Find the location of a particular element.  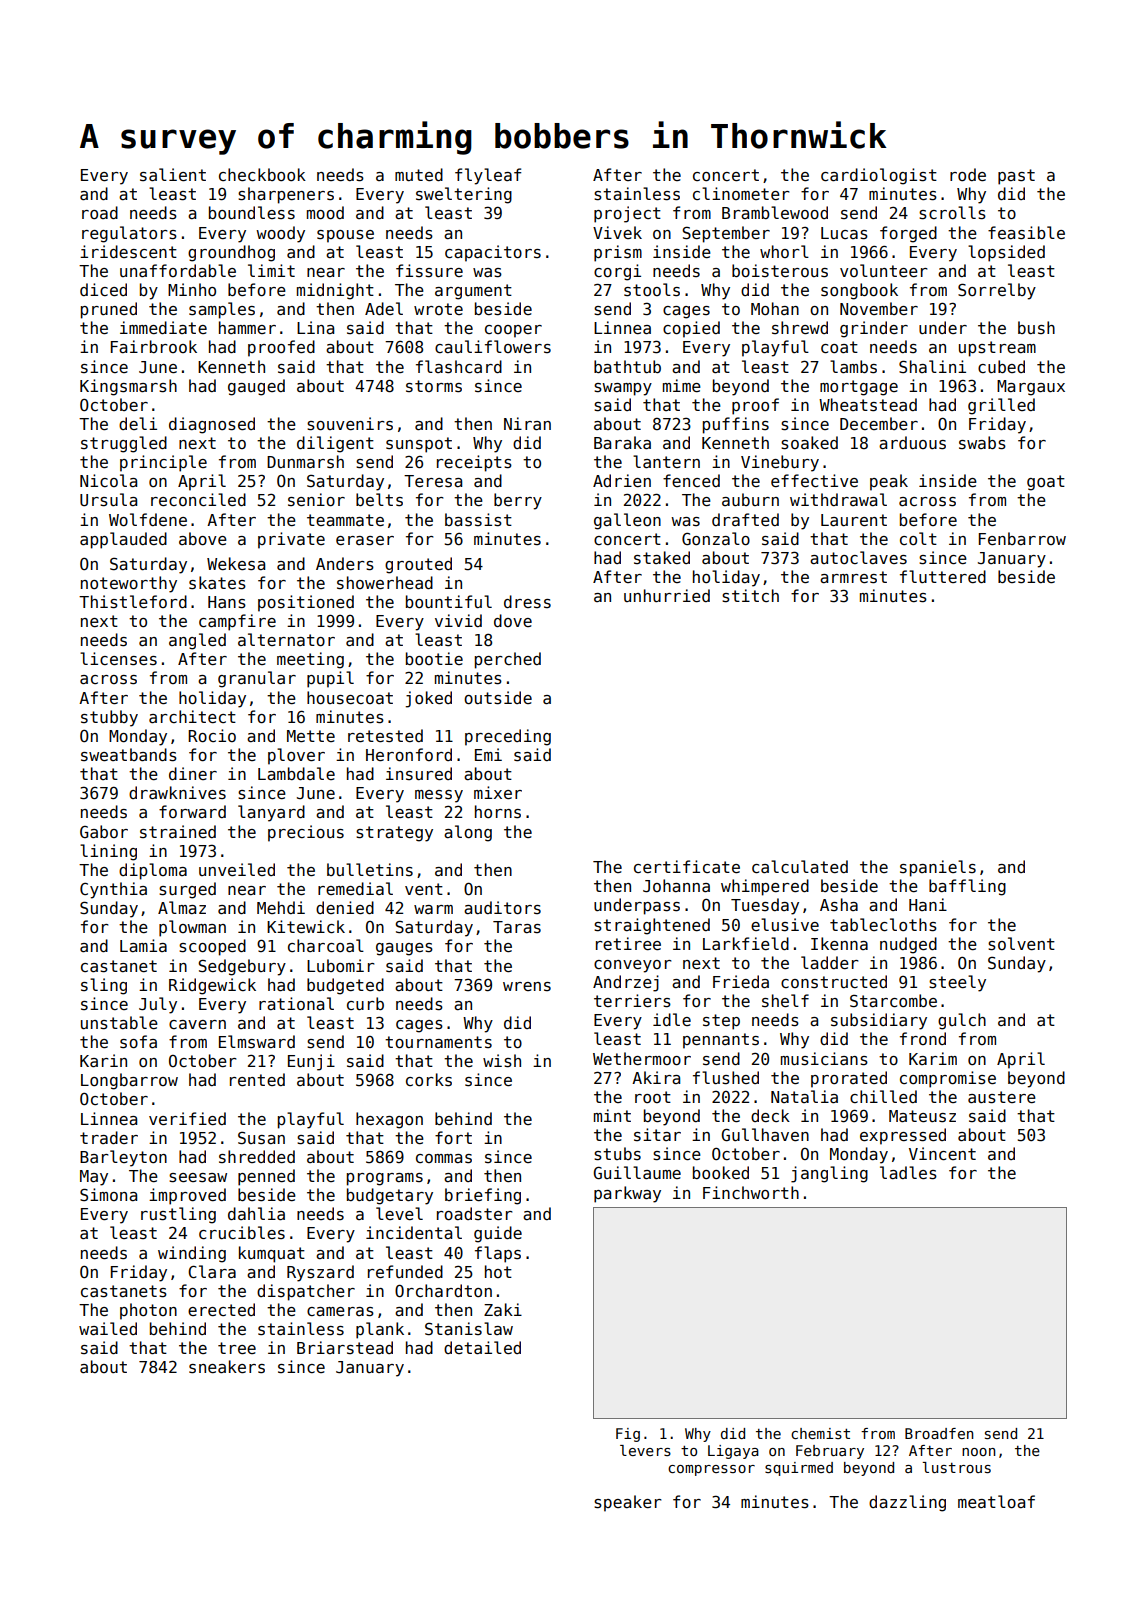

bush is located at coordinates (1036, 327).
